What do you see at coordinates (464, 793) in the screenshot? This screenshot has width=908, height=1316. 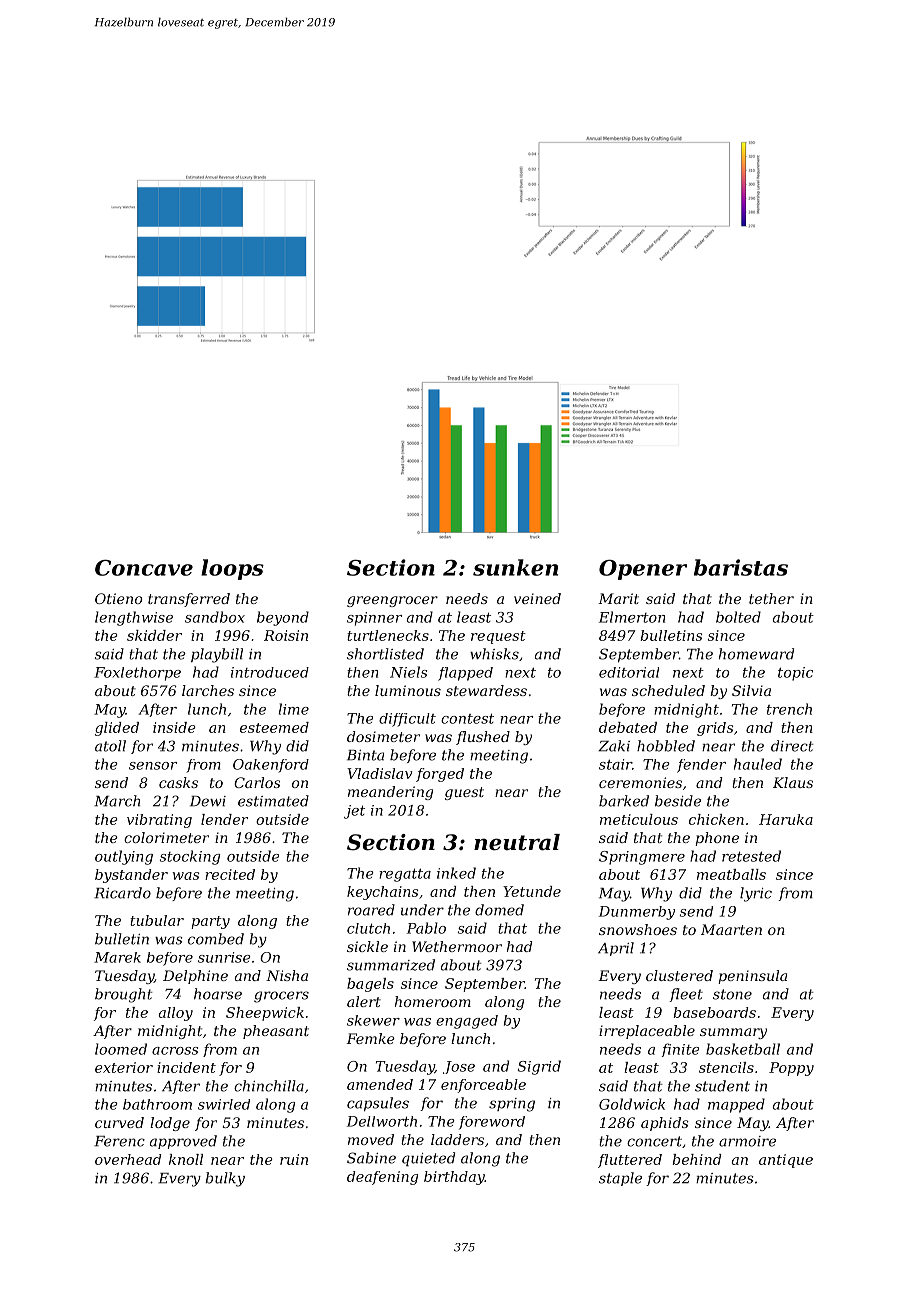 I see `guest` at bounding box center [464, 793].
